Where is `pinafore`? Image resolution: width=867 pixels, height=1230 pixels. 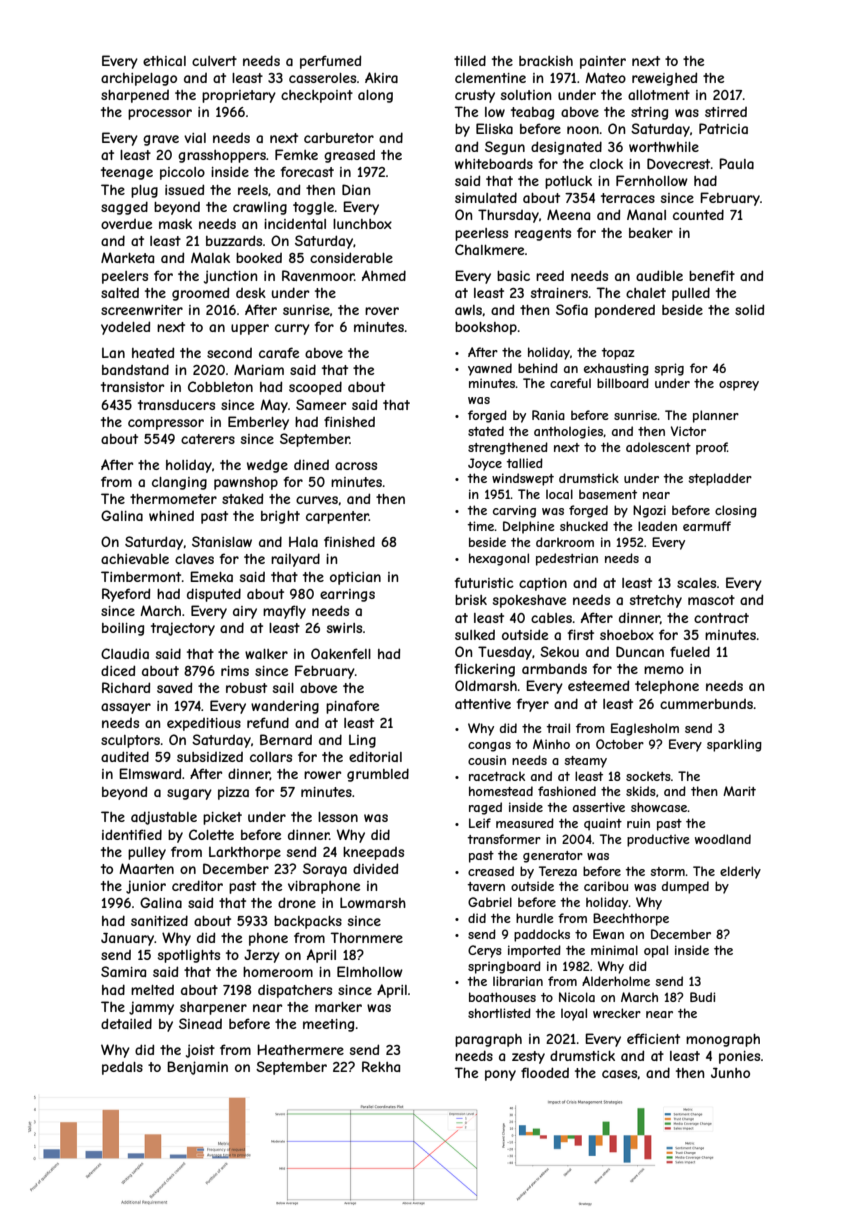
pinafore is located at coordinates (352, 707).
